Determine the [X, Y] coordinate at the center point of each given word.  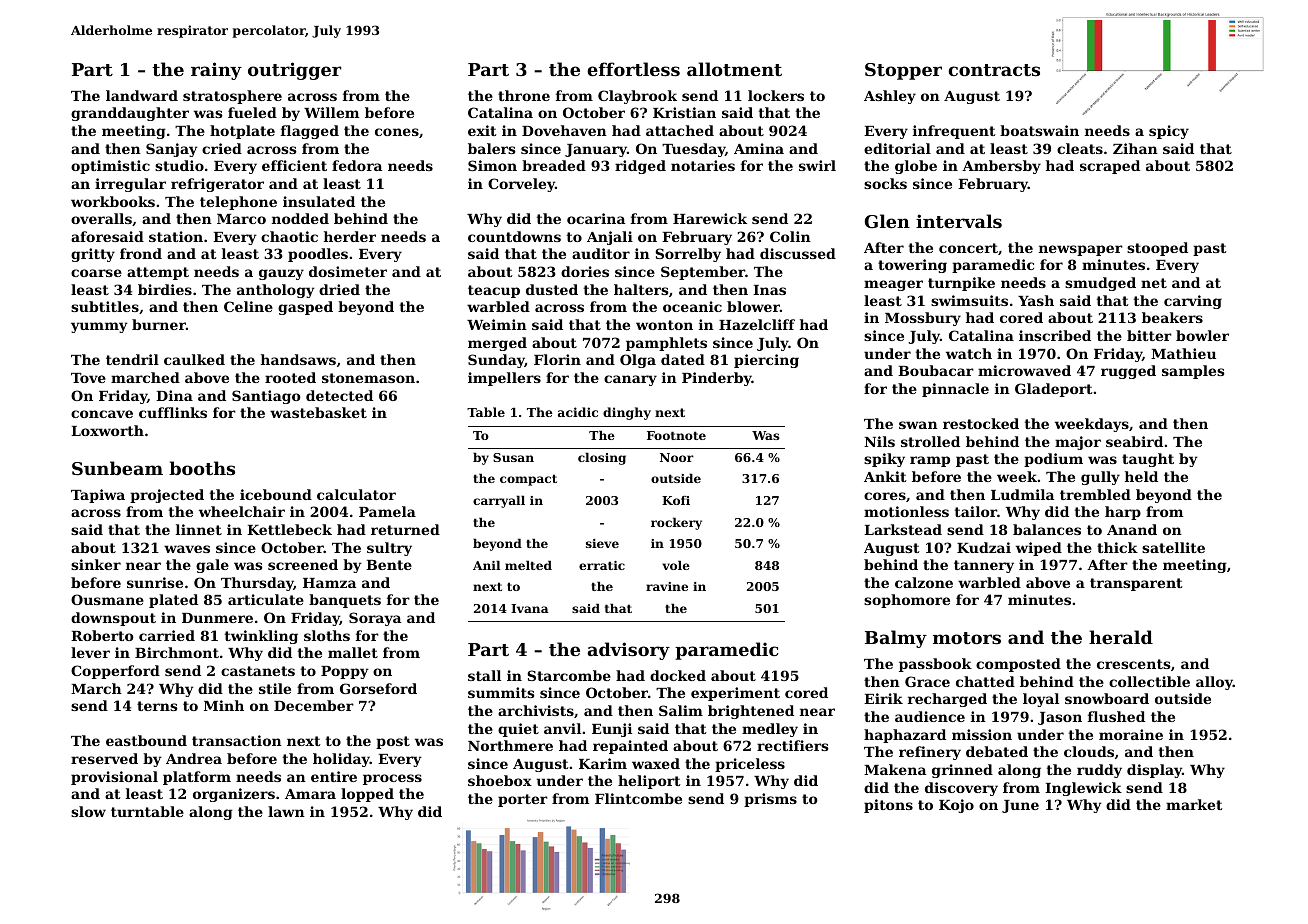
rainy [216, 71]
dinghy [627, 413]
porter [523, 800]
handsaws [298, 359]
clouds [1089, 751]
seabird [1134, 441]
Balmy [896, 639]
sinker [96, 564]
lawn [286, 811]
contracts [994, 70]
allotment [734, 69]
